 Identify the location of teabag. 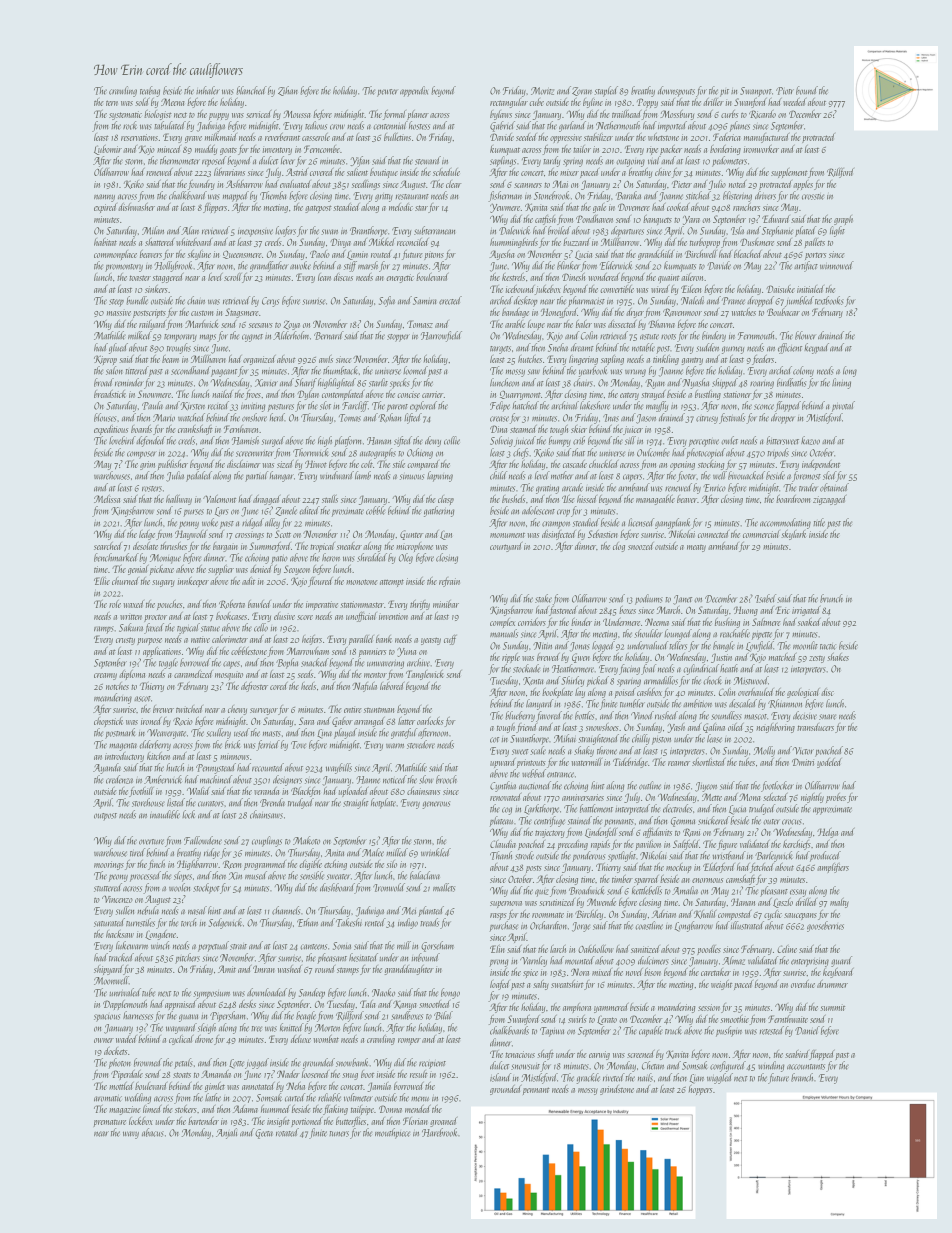
(150, 91).
